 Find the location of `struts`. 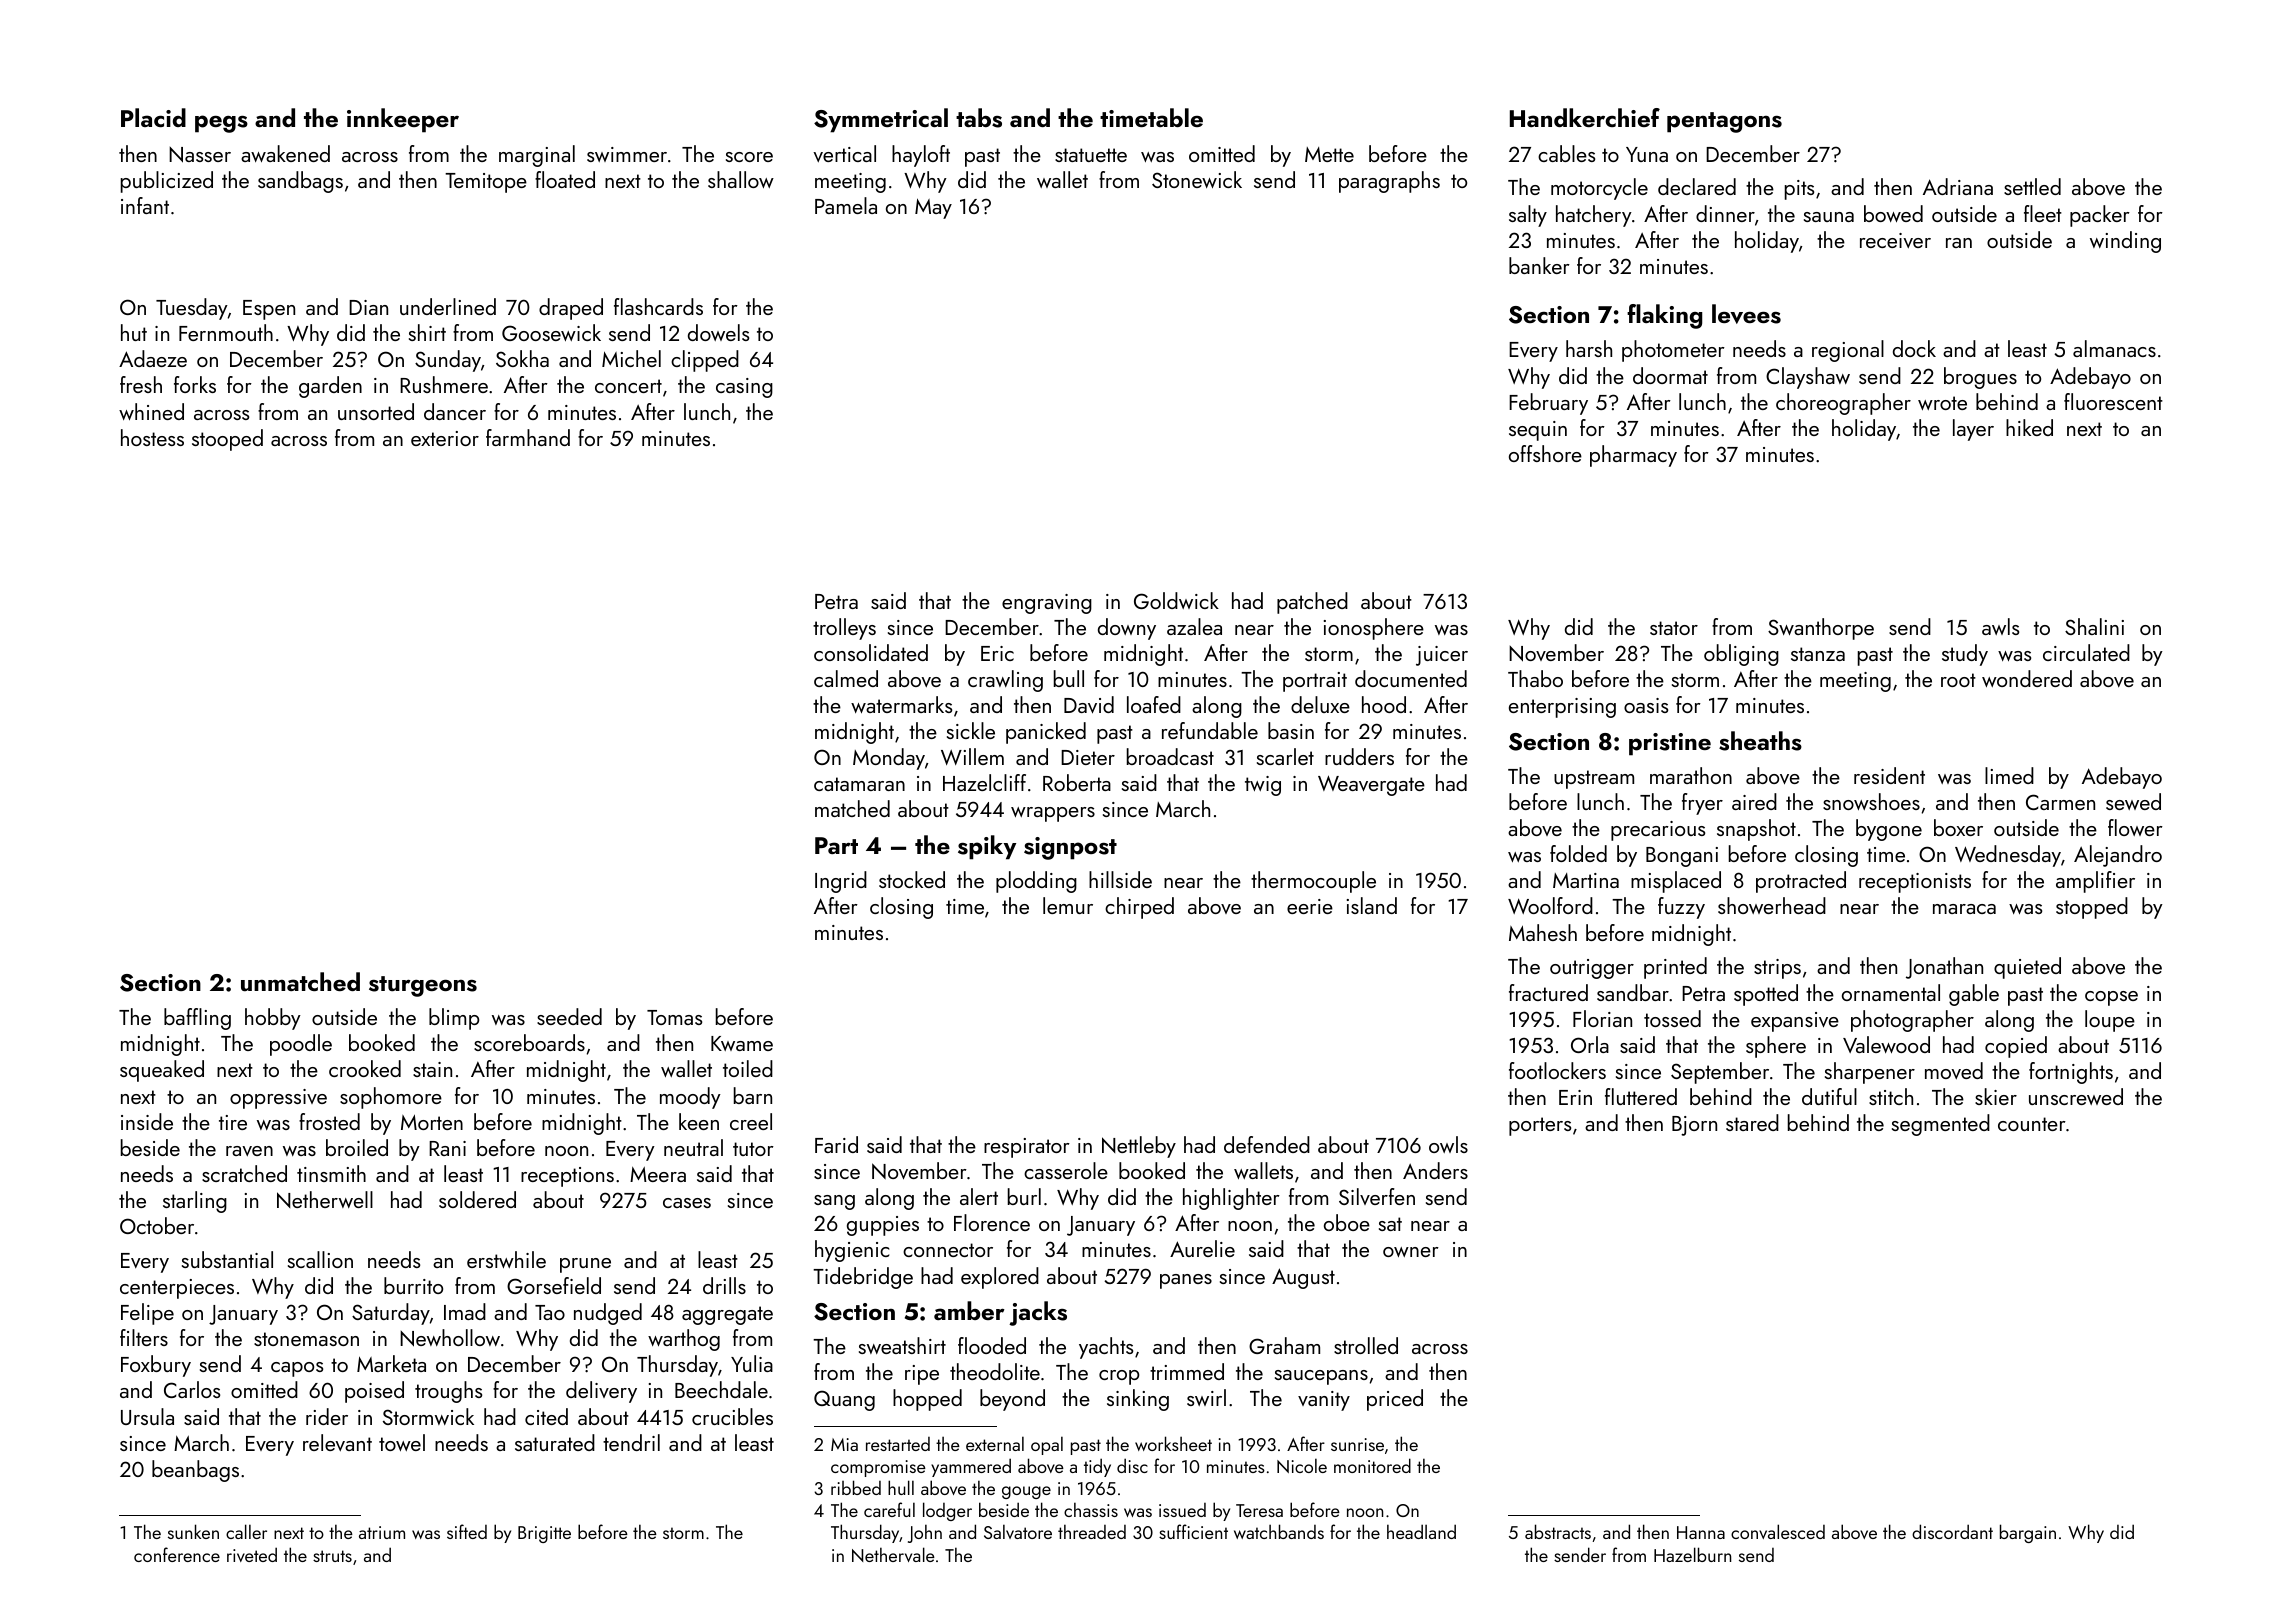

struts is located at coordinates (332, 1556).
